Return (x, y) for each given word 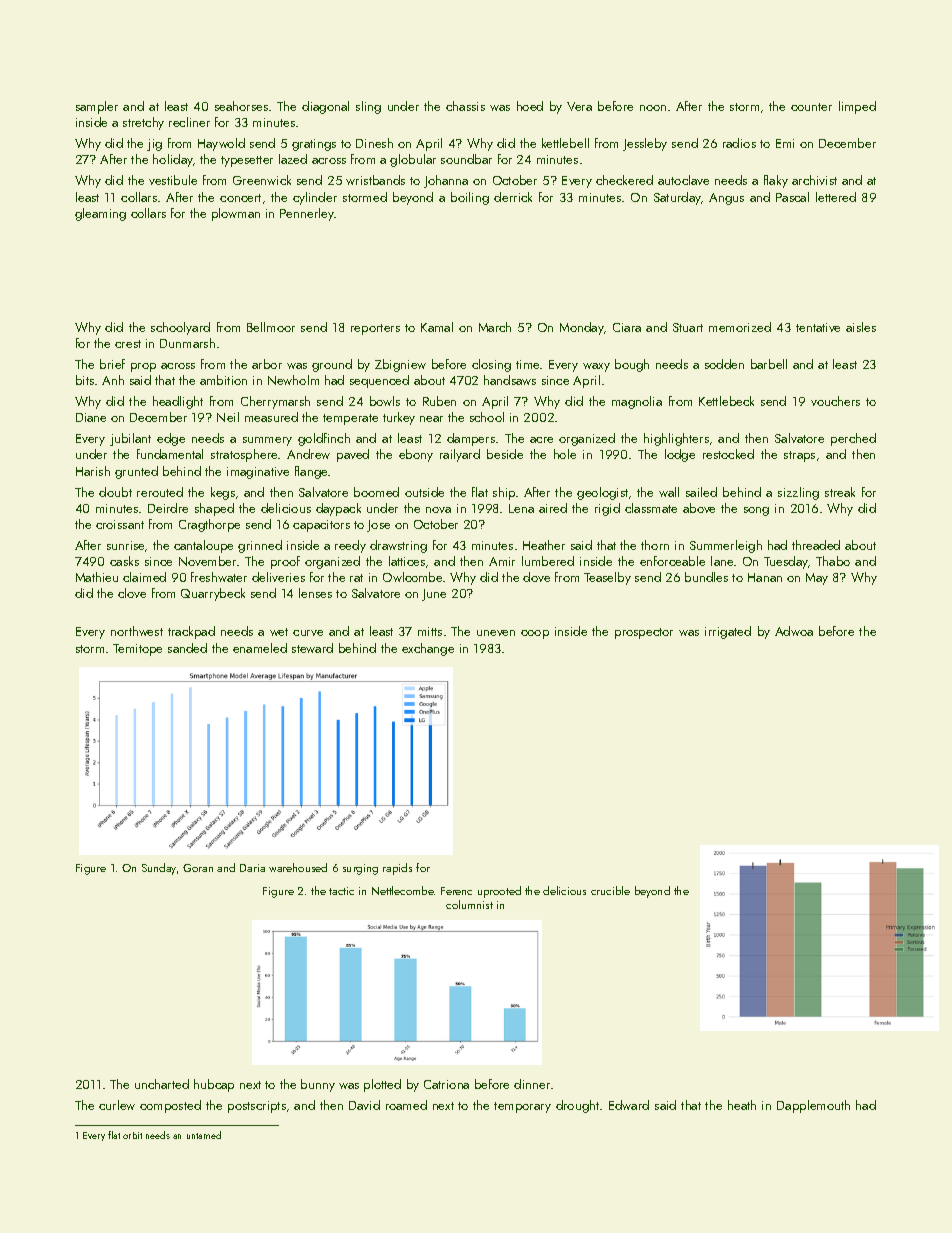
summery (267, 441)
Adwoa (794, 631)
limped (857, 107)
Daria (252, 868)
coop (535, 634)
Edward (629, 1105)
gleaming (100, 214)
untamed (204, 1135)
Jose (378, 526)
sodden (724, 364)
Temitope (137, 650)
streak (840, 492)
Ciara (627, 327)
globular (413, 160)
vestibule (173, 180)
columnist (469, 904)
